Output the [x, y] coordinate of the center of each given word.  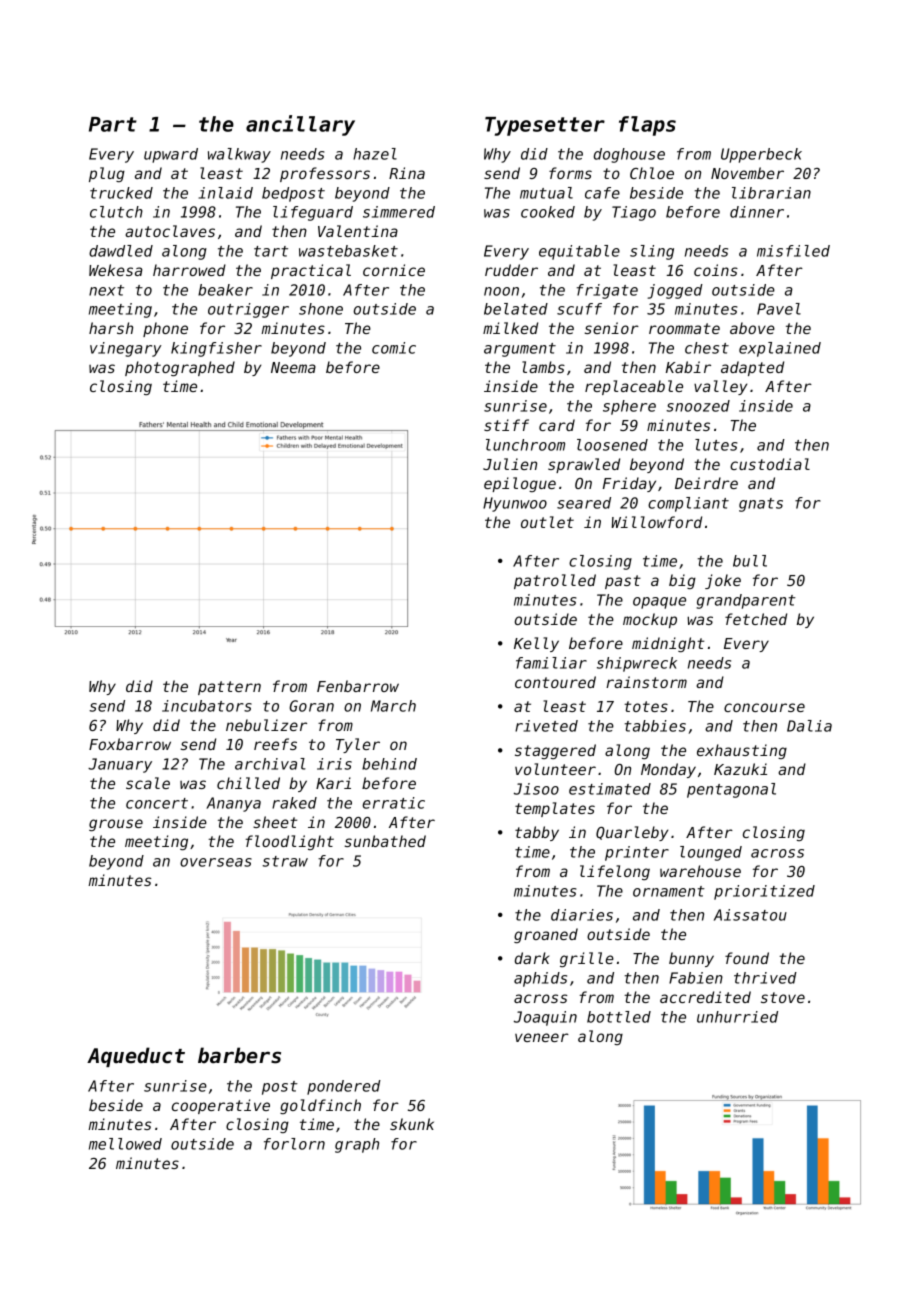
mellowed [125, 1144]
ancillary [300, 125]
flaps [647, 126]
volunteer [555, 769]
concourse [764, 707]
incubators [207, 706]
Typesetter [545, 126]
